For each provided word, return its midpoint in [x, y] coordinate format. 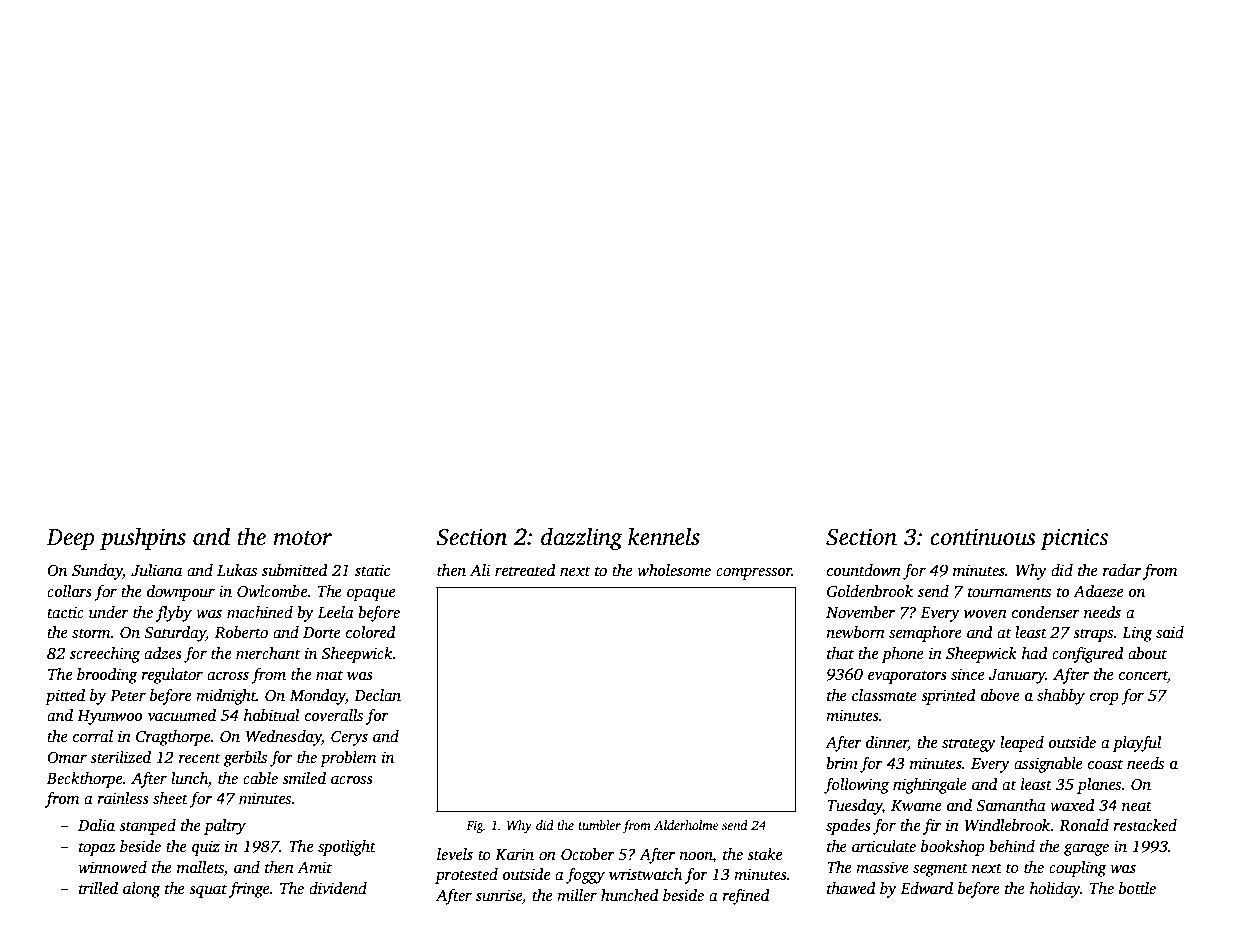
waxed [1072, 805]
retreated [525, 570]
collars [69, 591]
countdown [864, 570]
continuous [982, 537]
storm [91, 633]
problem [348, 759]
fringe [249, 890]
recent [200, 758]
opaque [371, 595]
